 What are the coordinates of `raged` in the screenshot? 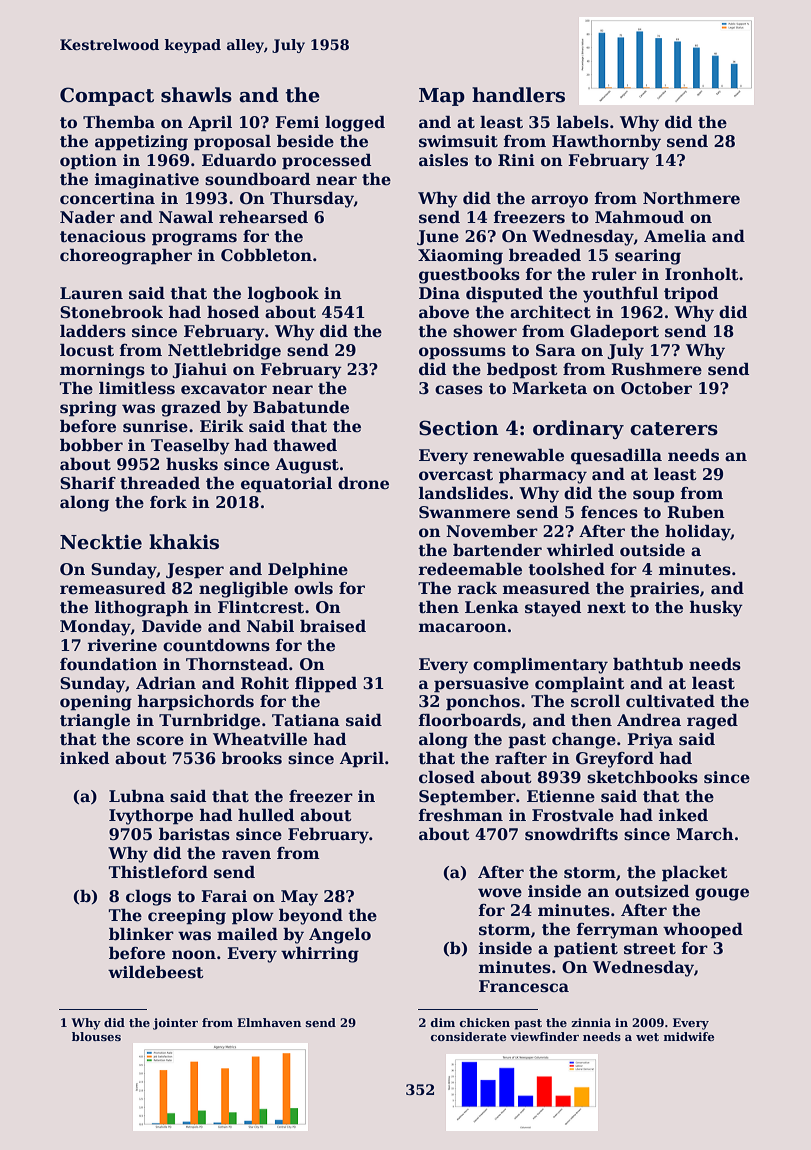 It's located at (712, 722).
